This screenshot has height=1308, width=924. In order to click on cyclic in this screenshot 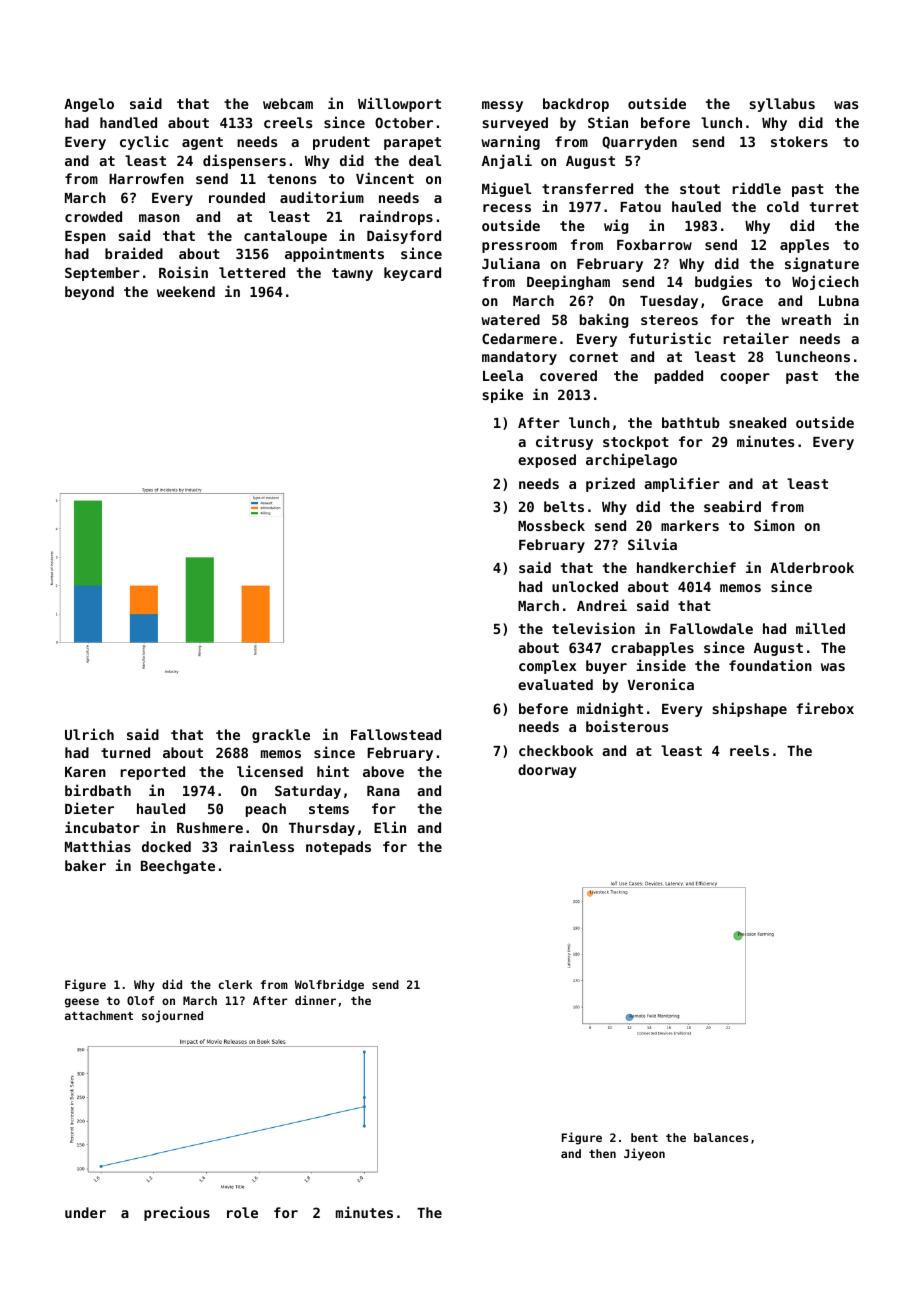, I will do `click(144, 142)`.
